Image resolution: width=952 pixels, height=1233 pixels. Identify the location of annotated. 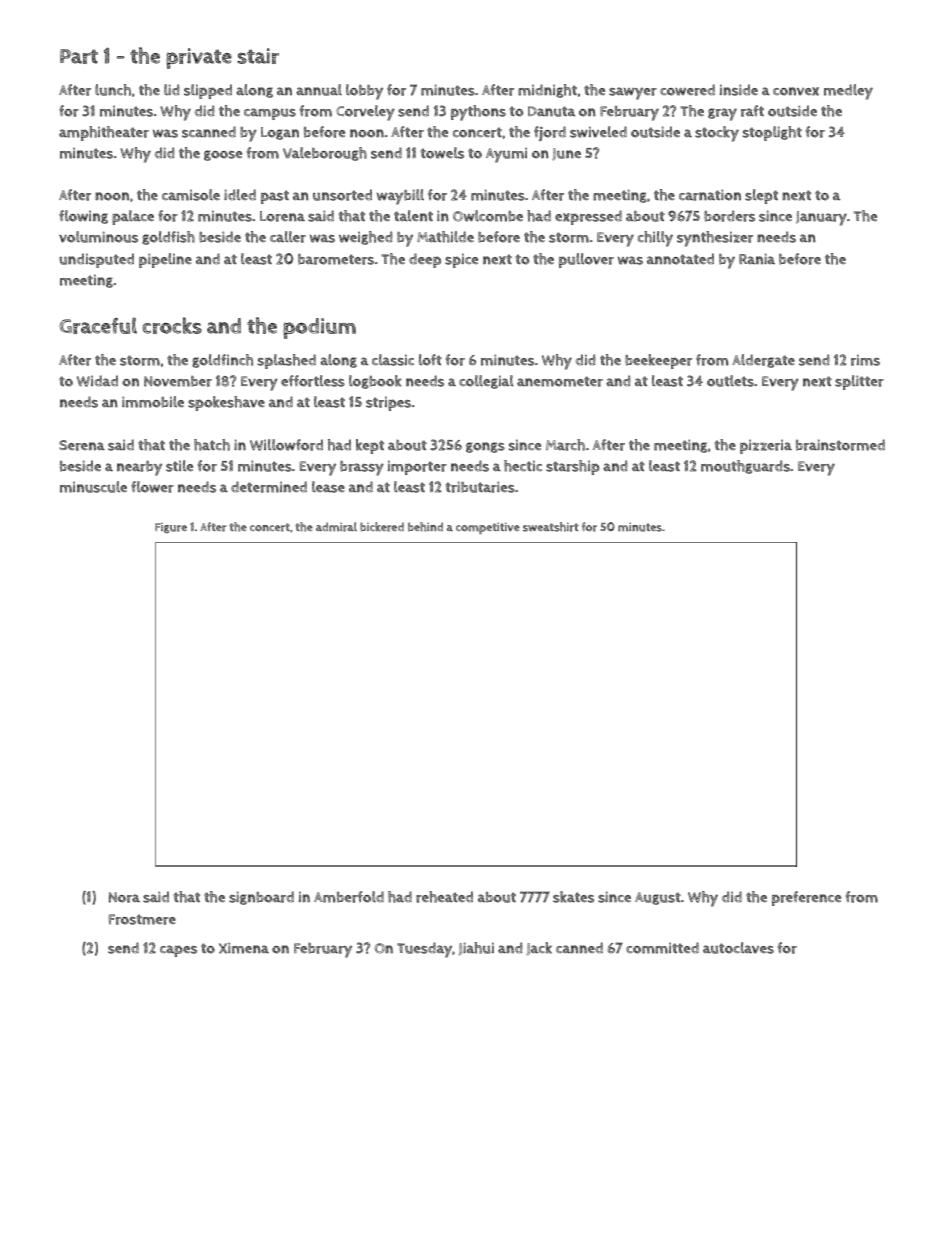
(680, 259).
